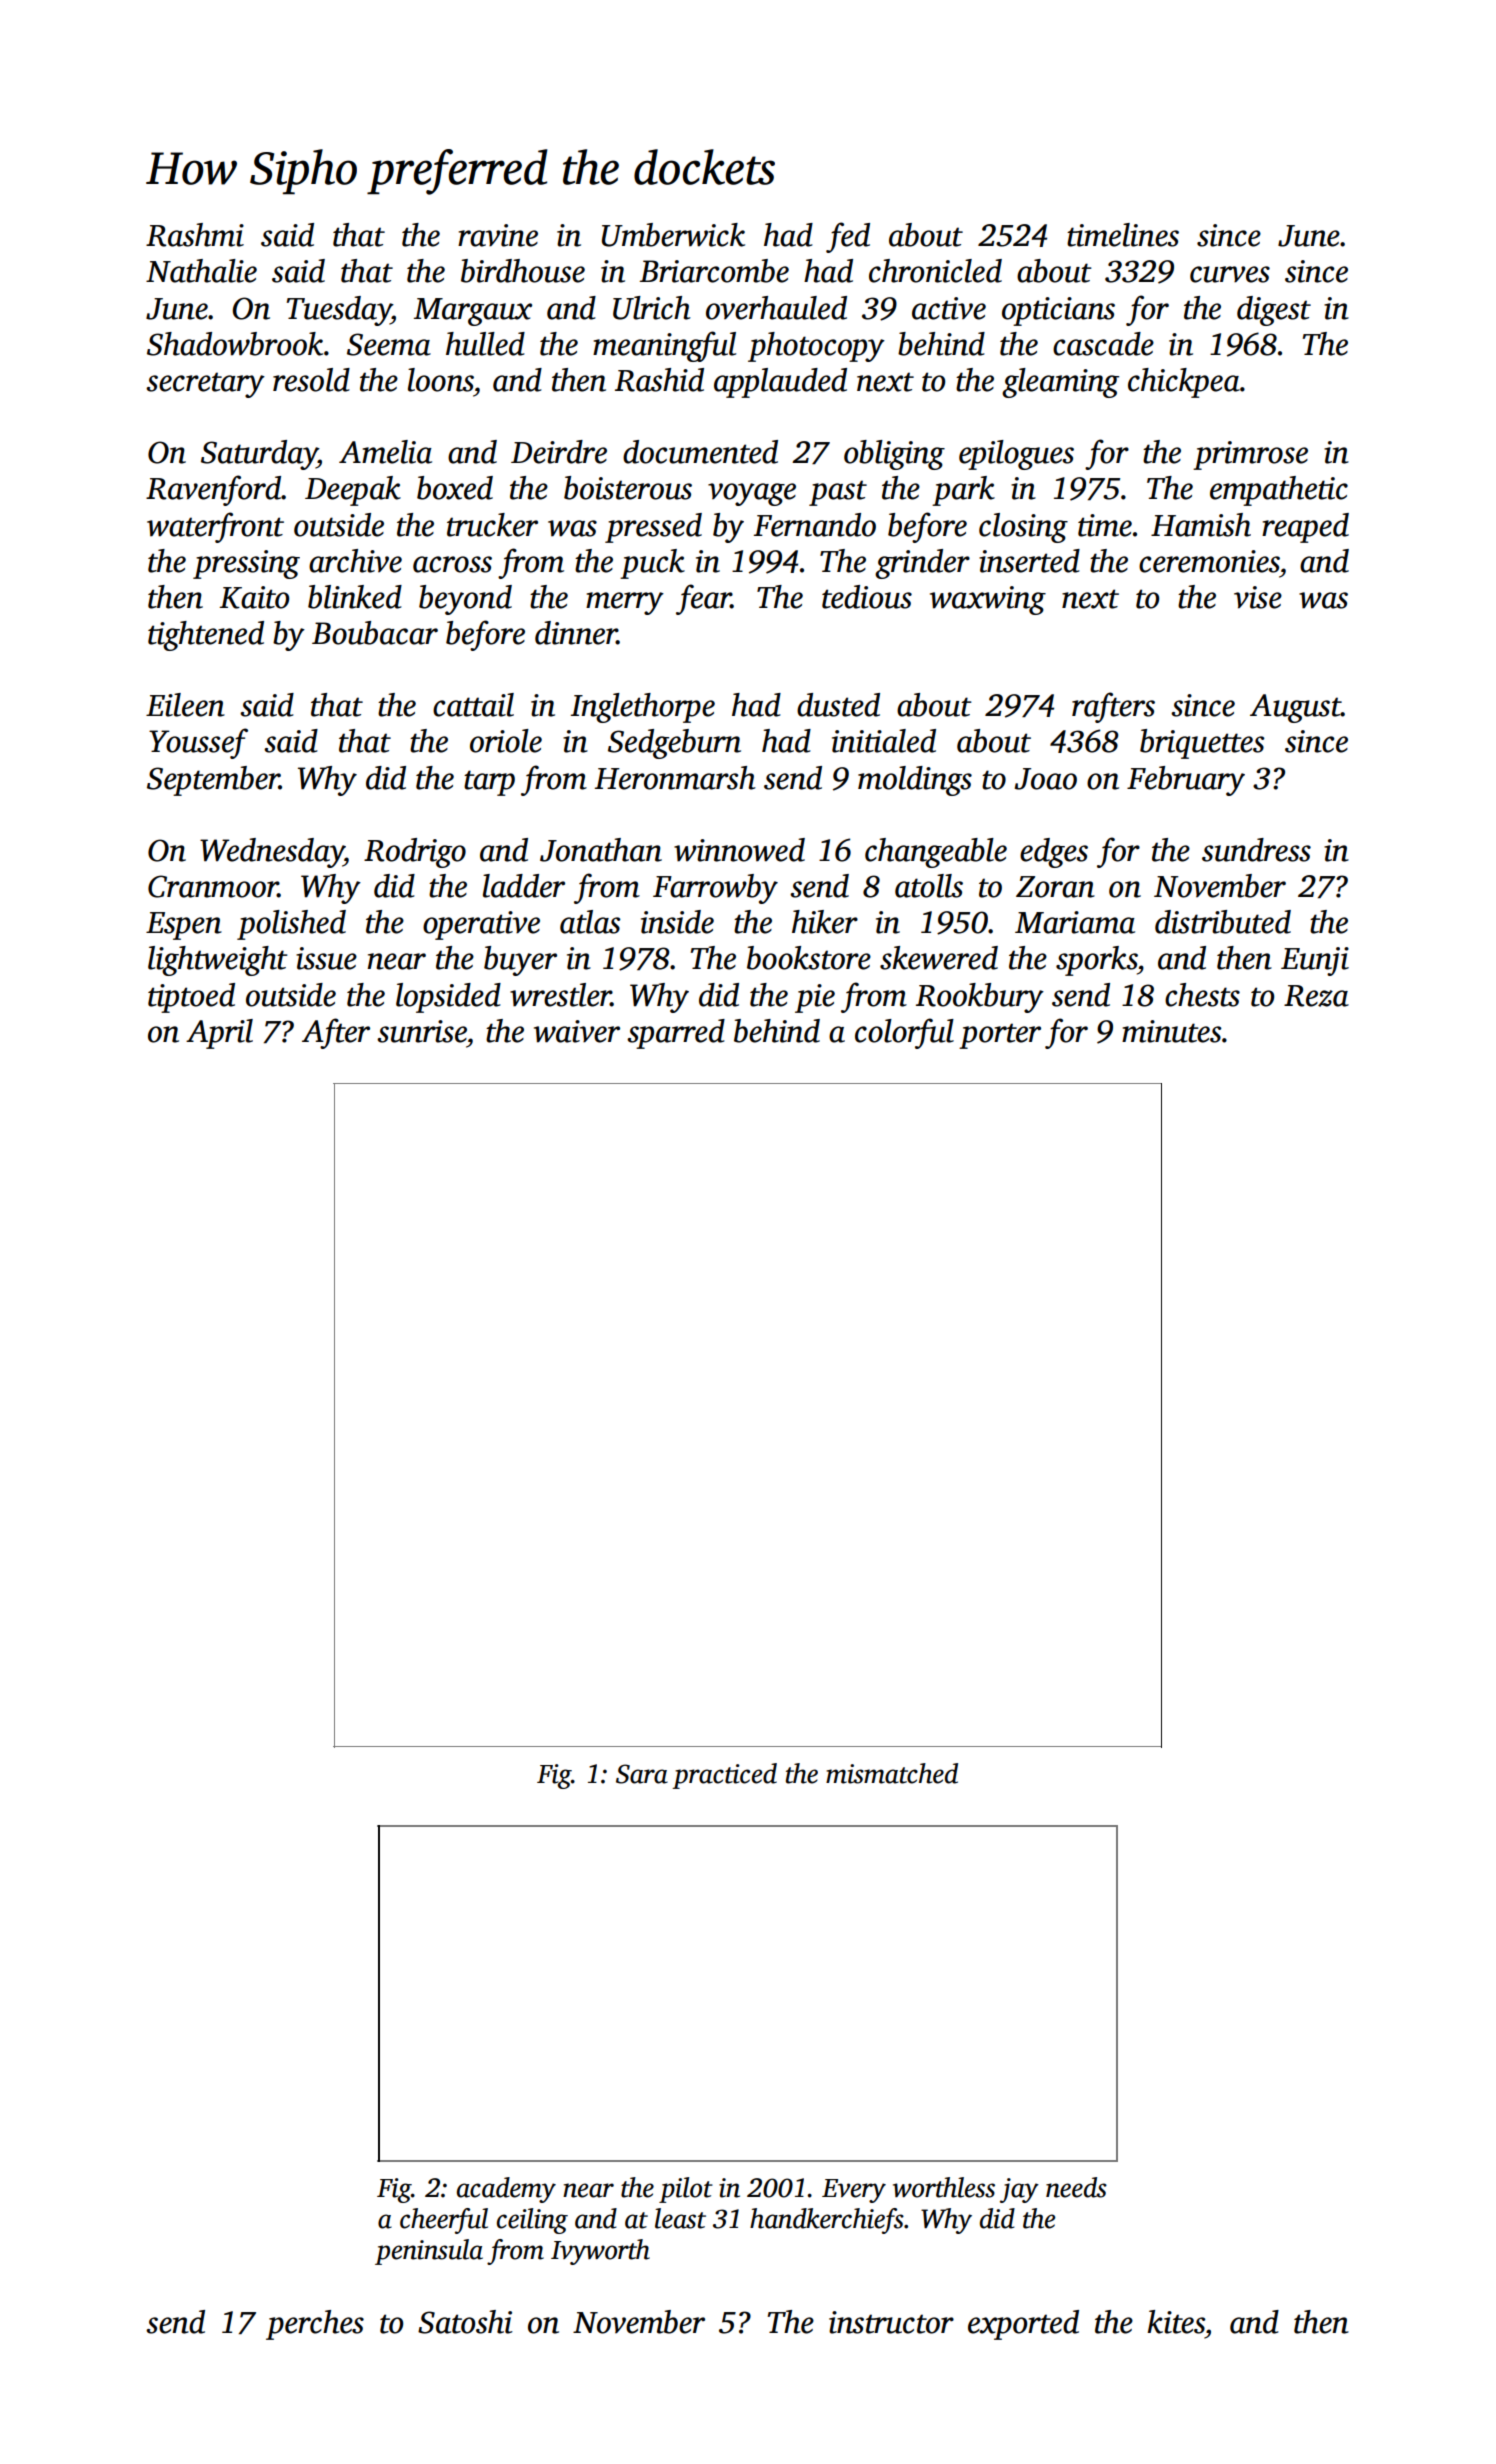 This screenshot has width=1496, height=2464. What do you see at coordinates (867, 597) in the screenshot?
I see `tedious` at bounding box center [867, 597].
